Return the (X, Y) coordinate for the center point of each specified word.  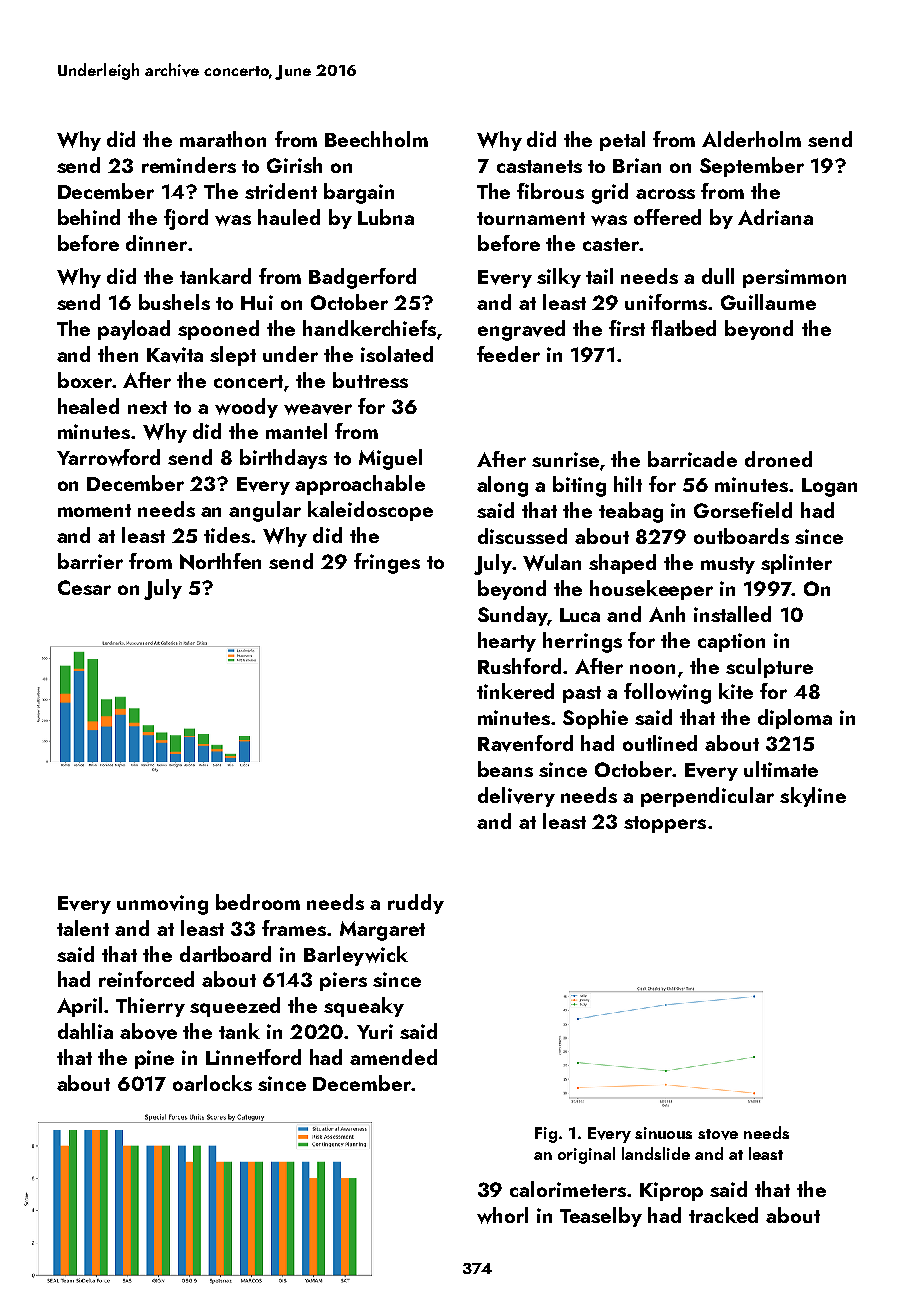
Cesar (84, 587)
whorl (502, 1215)
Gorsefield (743, 510)
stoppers (665, 824)
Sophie (595, 719)
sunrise (565, 459)
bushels (174, 302)
